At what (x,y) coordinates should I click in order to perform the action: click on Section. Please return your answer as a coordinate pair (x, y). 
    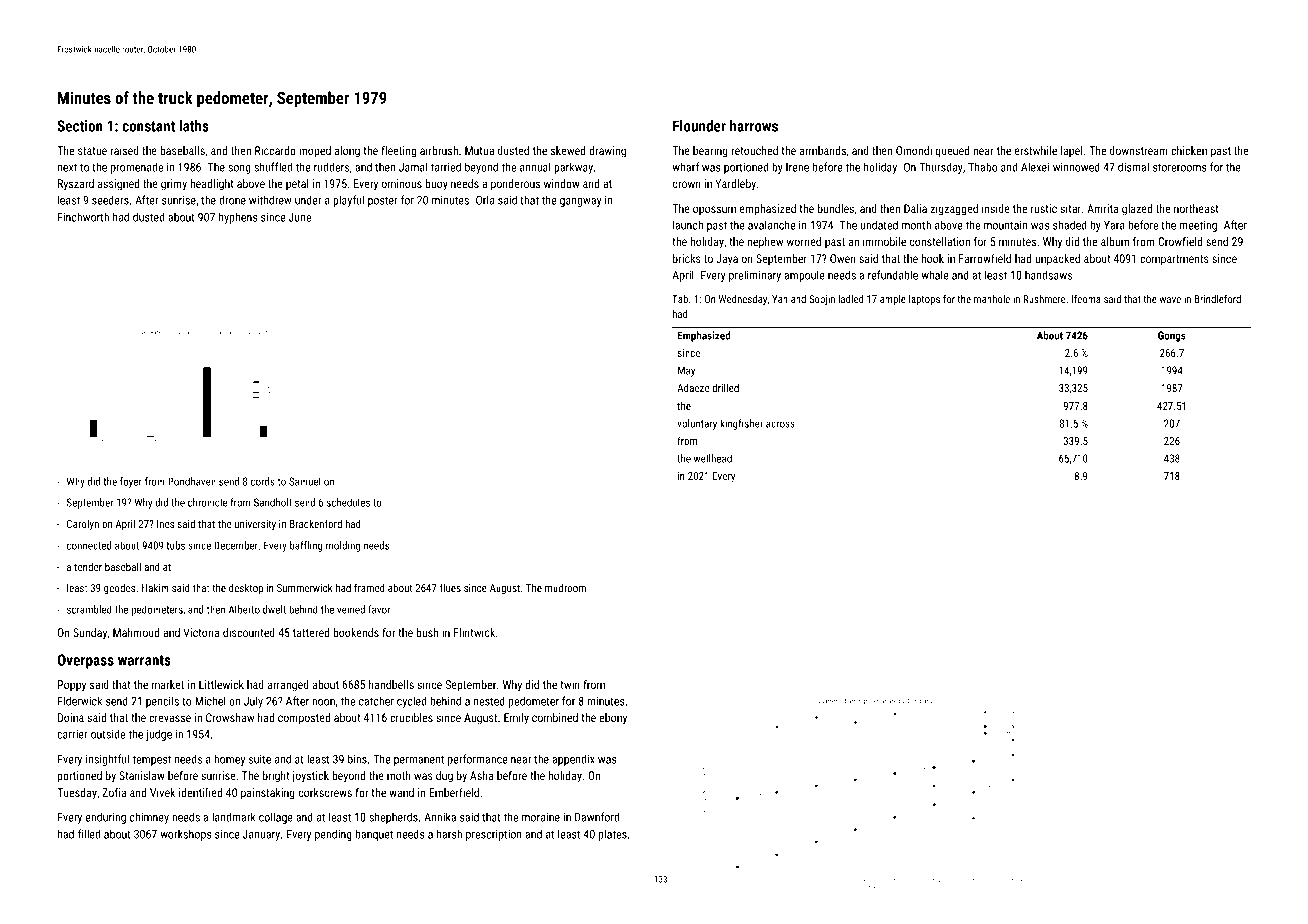
    Looking at the image, I should click on (80, 126).
